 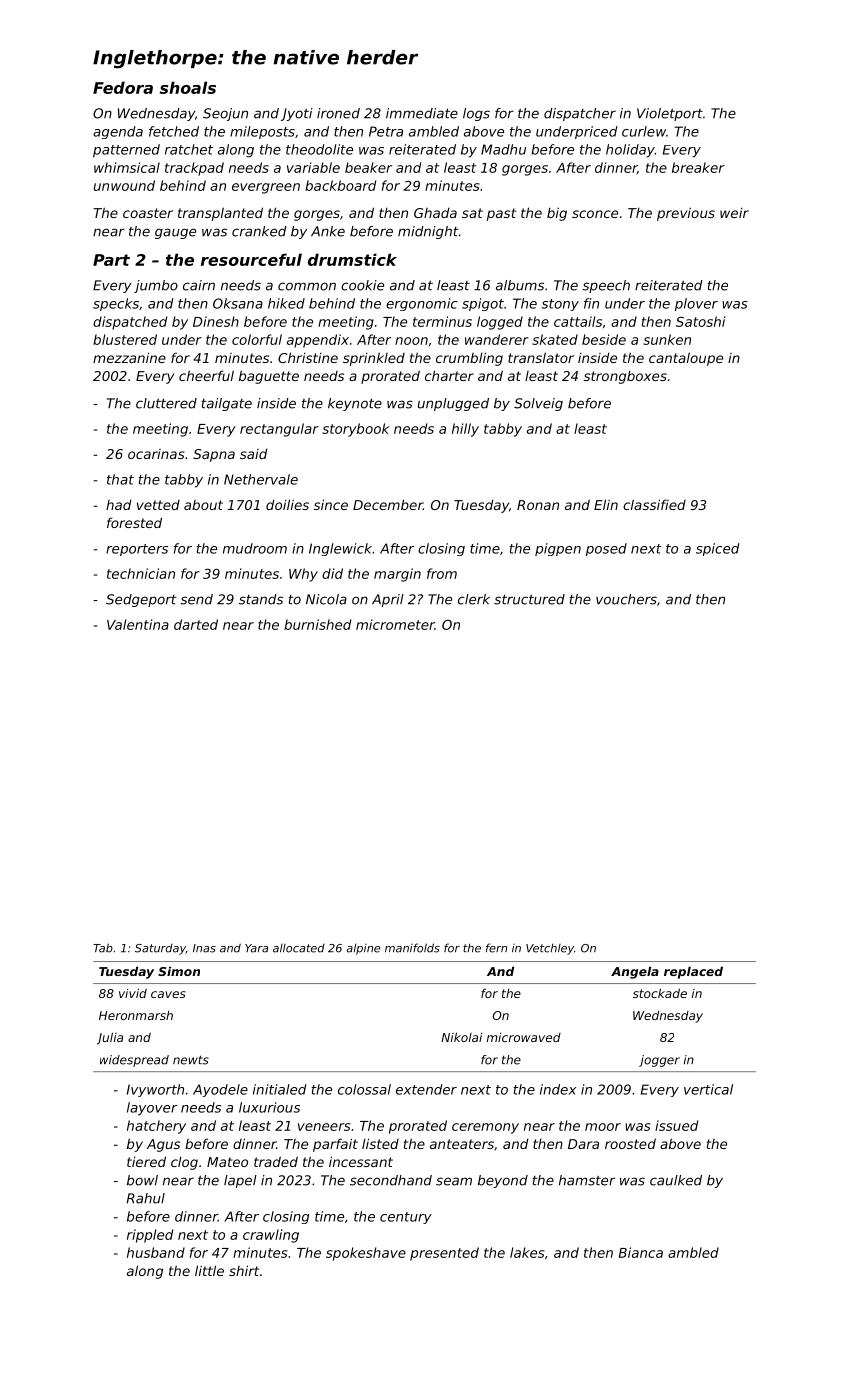 I want to click on darted, so click(x=196, y=624).
